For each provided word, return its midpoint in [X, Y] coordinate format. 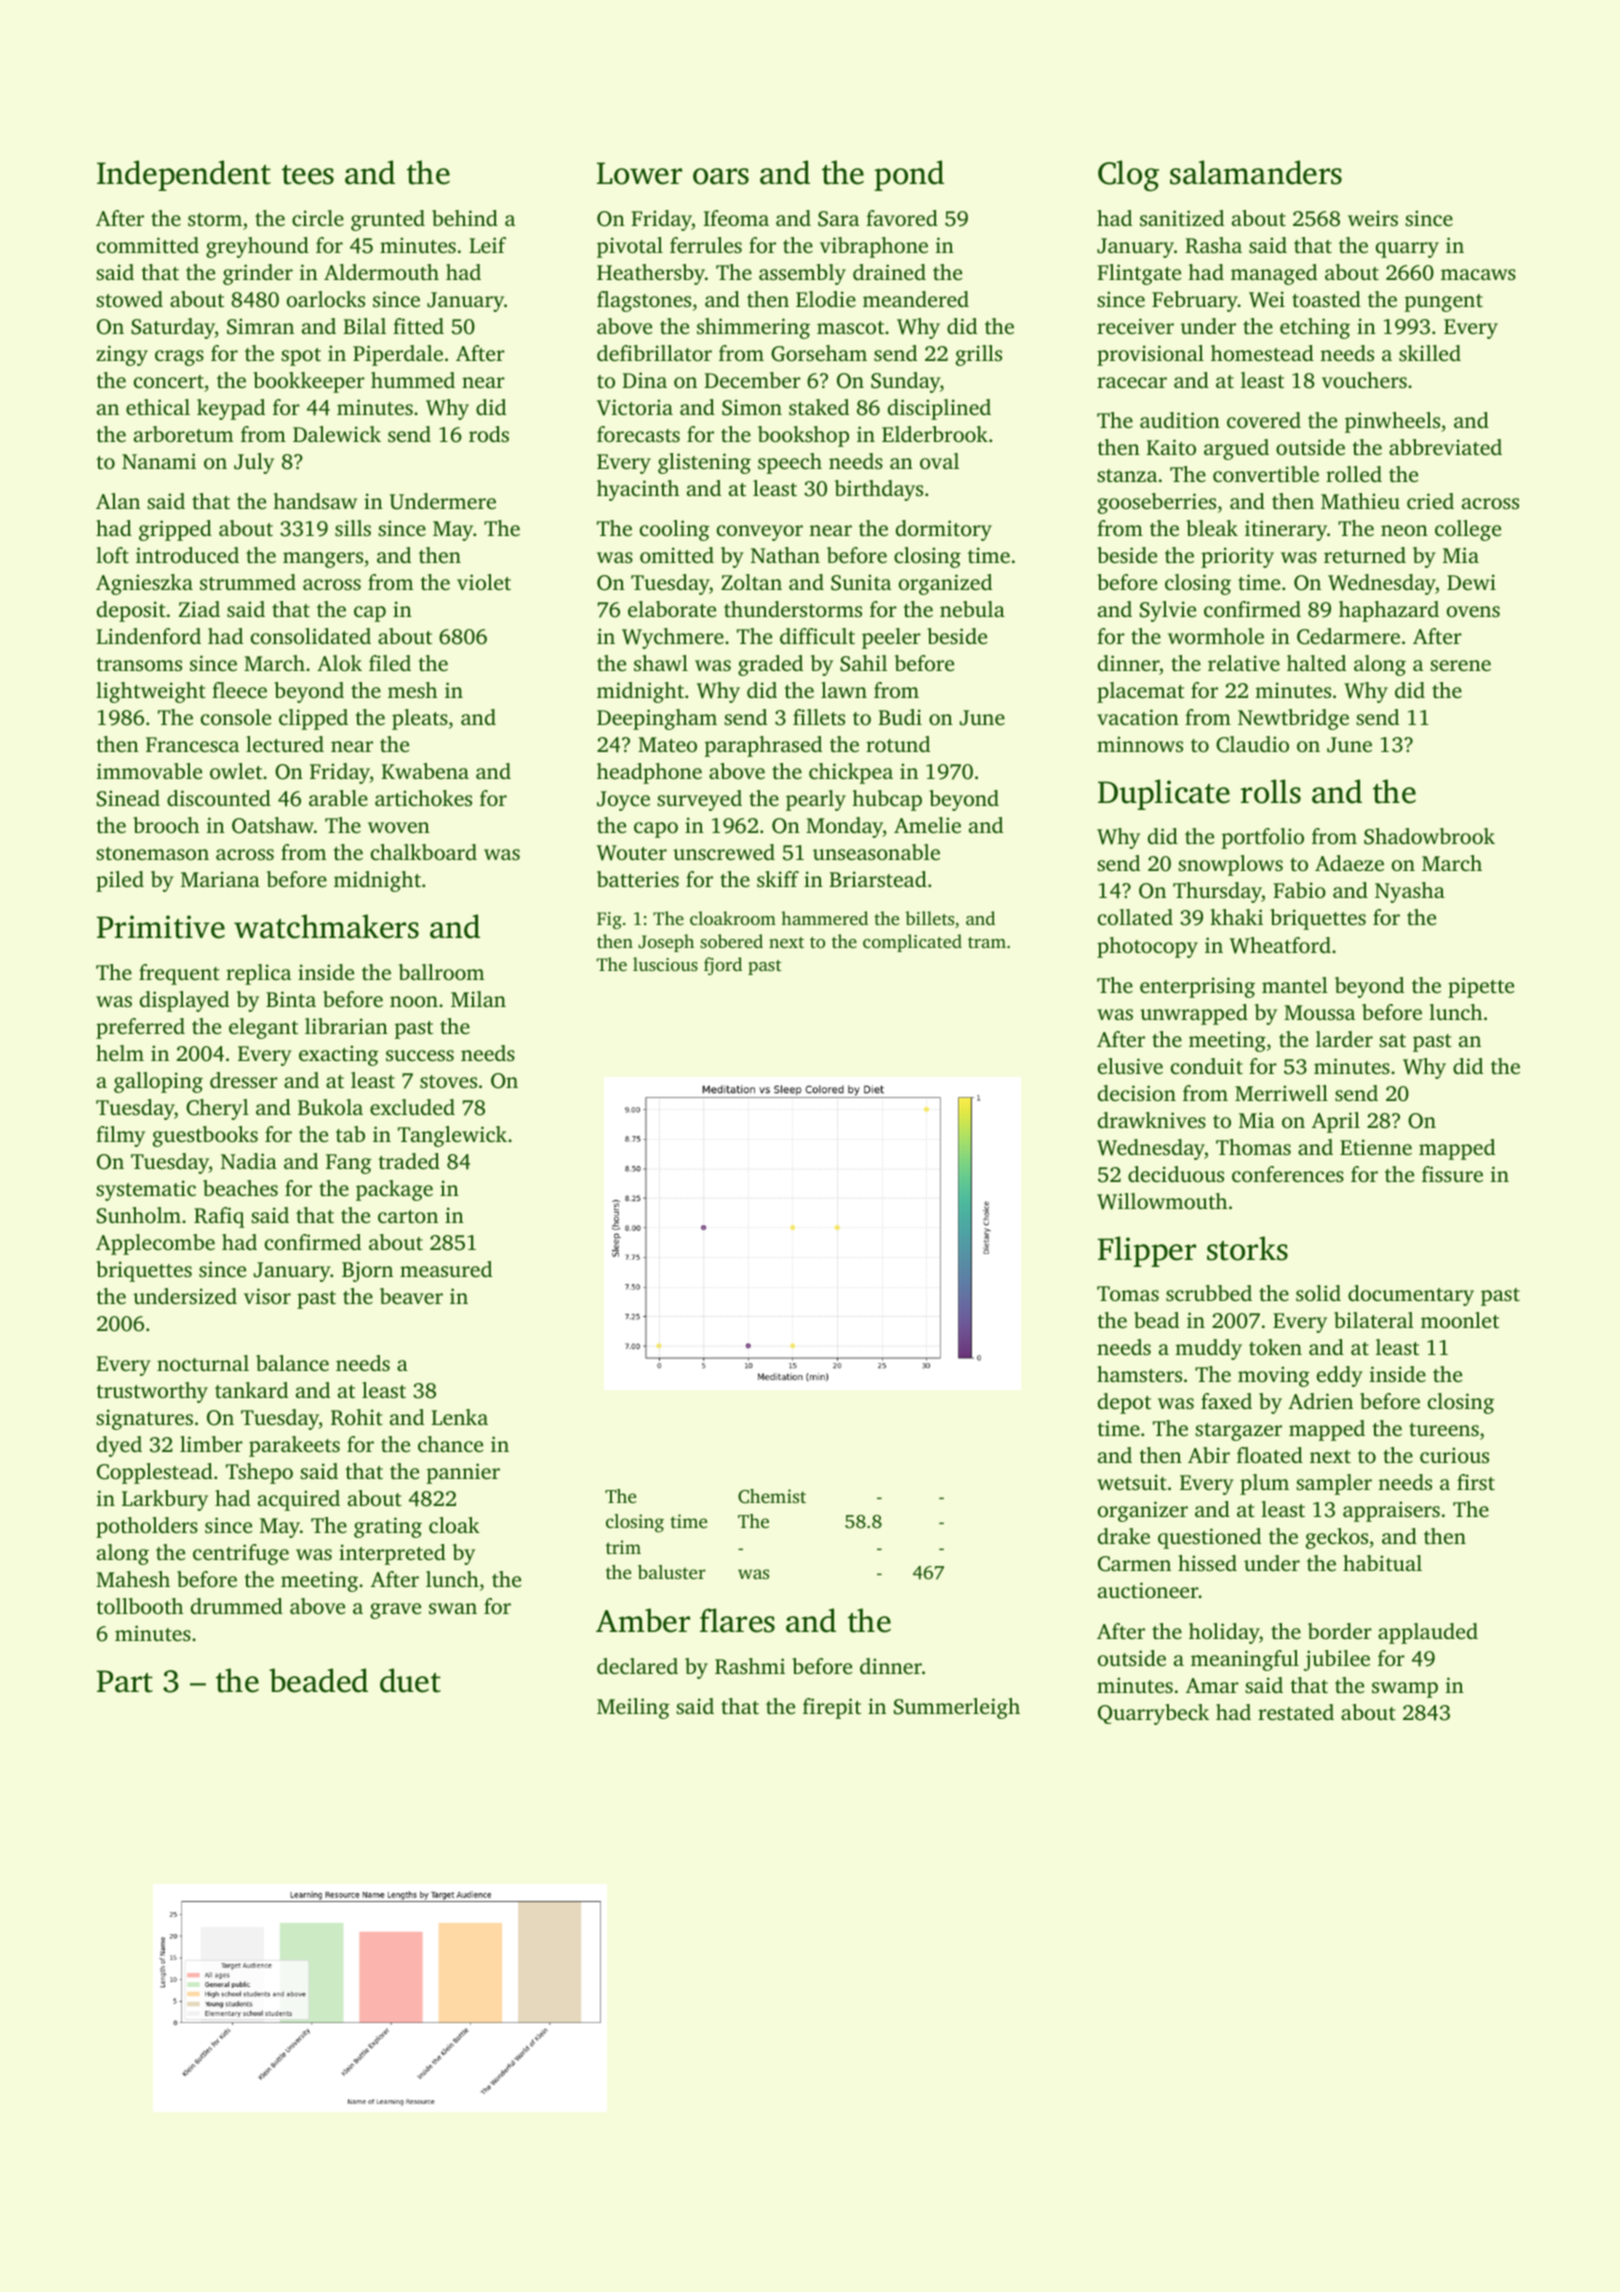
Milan [478, 999]
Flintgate [1139, 274]
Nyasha [1410, 892]
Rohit [357, 1417]
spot [301, 357]
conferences [1288, 1174]
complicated [912, 943]
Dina [644, 380]
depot [1124, 1403]
